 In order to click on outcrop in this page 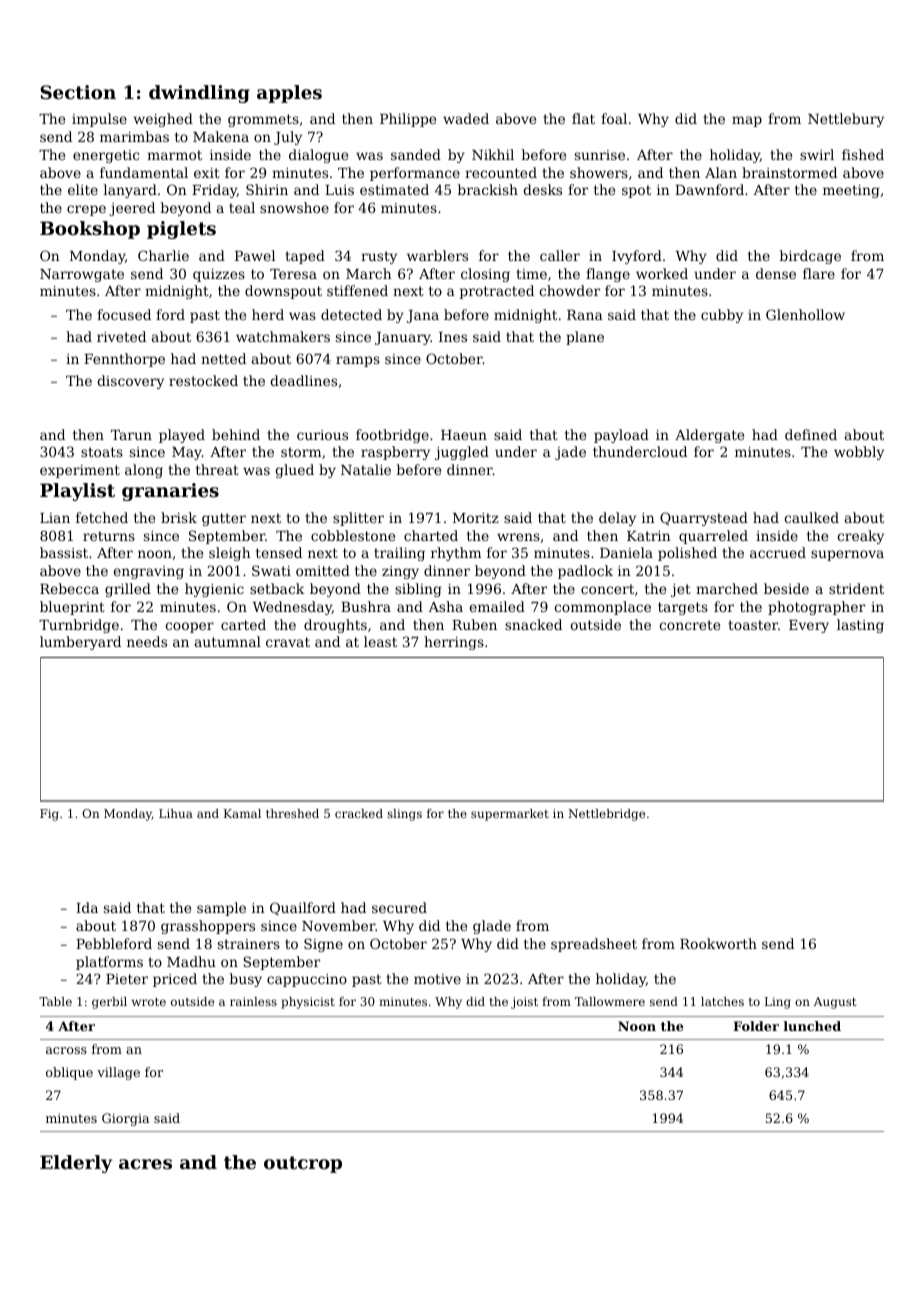, I will do `click(303, 1164)`.
